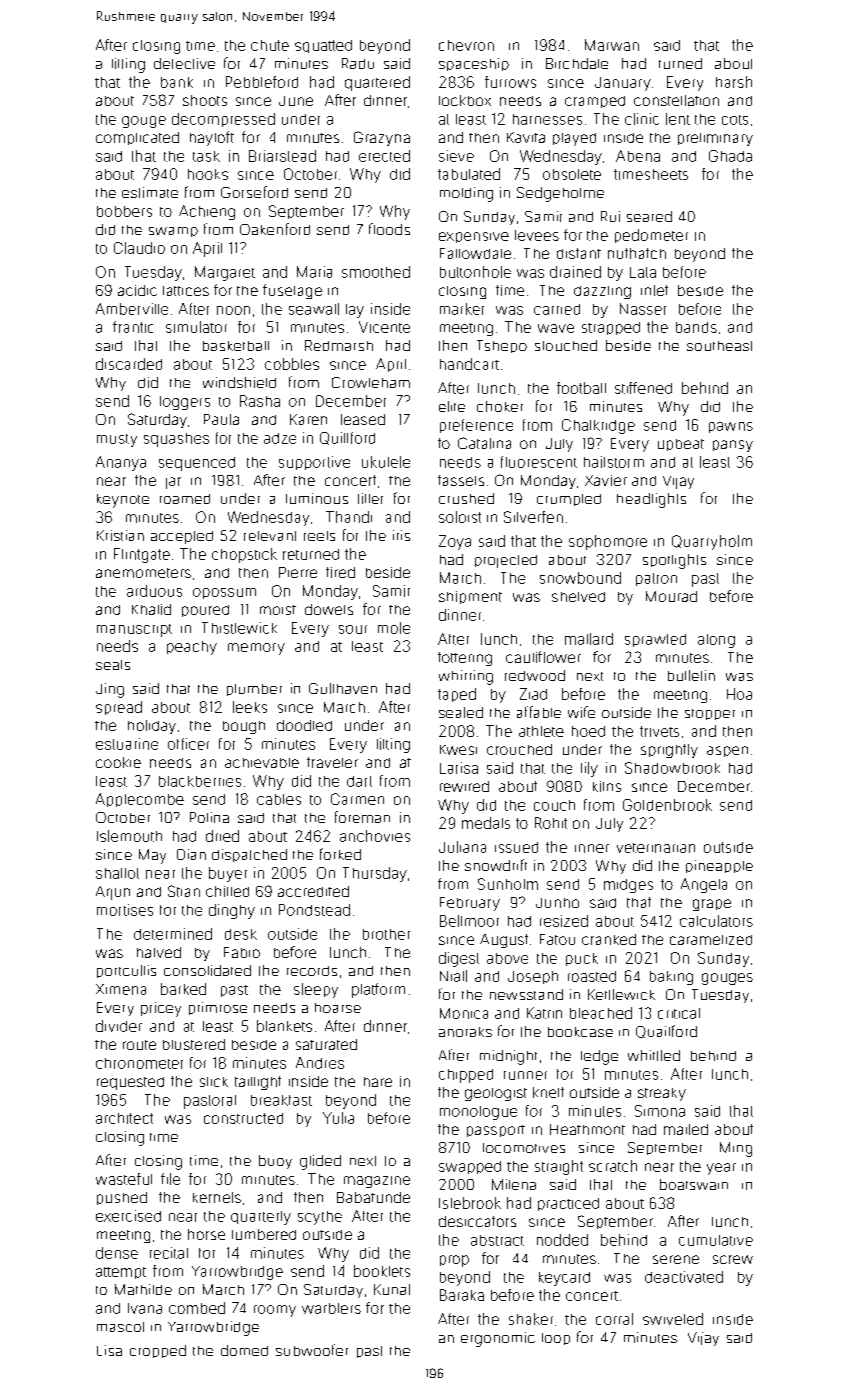 This document has width=849, height=1400. I want to click on ergonomic, so click(498, 1339).
